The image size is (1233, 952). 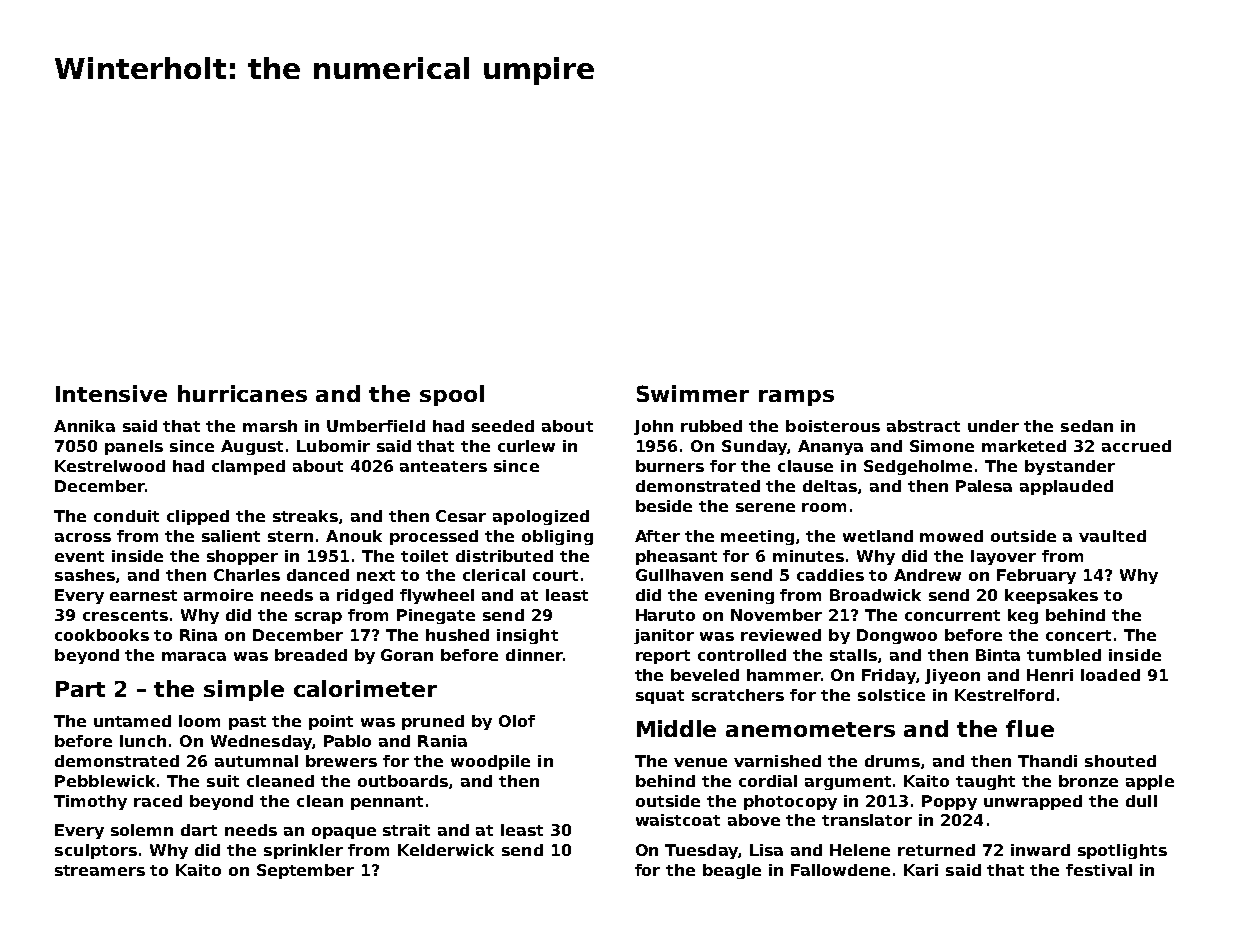 I want to click on streamers, so click(x=100, y=870).
